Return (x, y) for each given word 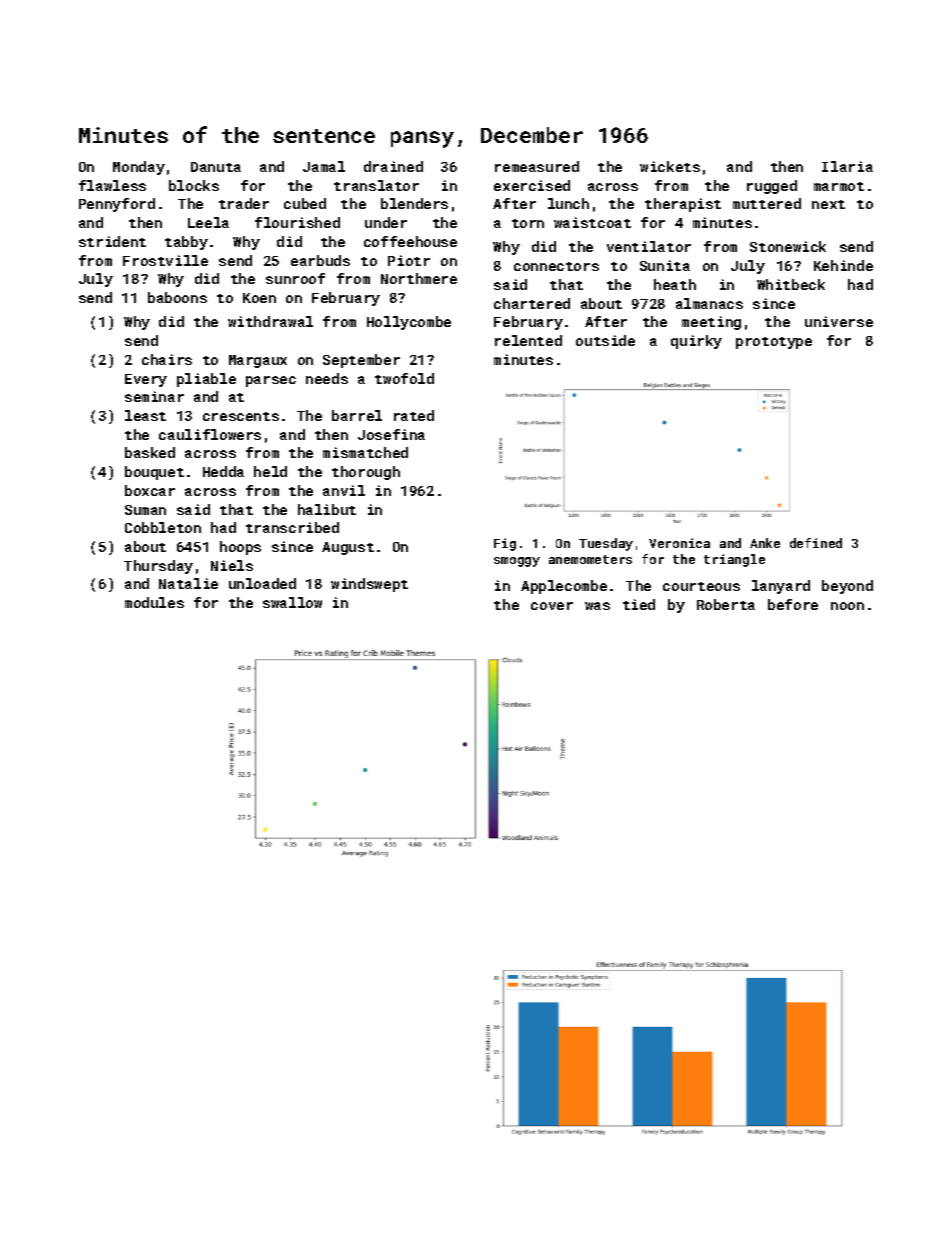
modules (154, 602)
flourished (297, 222)
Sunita (665, 265)
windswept (369, 585)
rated (414, 415)
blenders (414, 203)
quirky (696, 342)
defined (816, 543)
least (145, 415)
